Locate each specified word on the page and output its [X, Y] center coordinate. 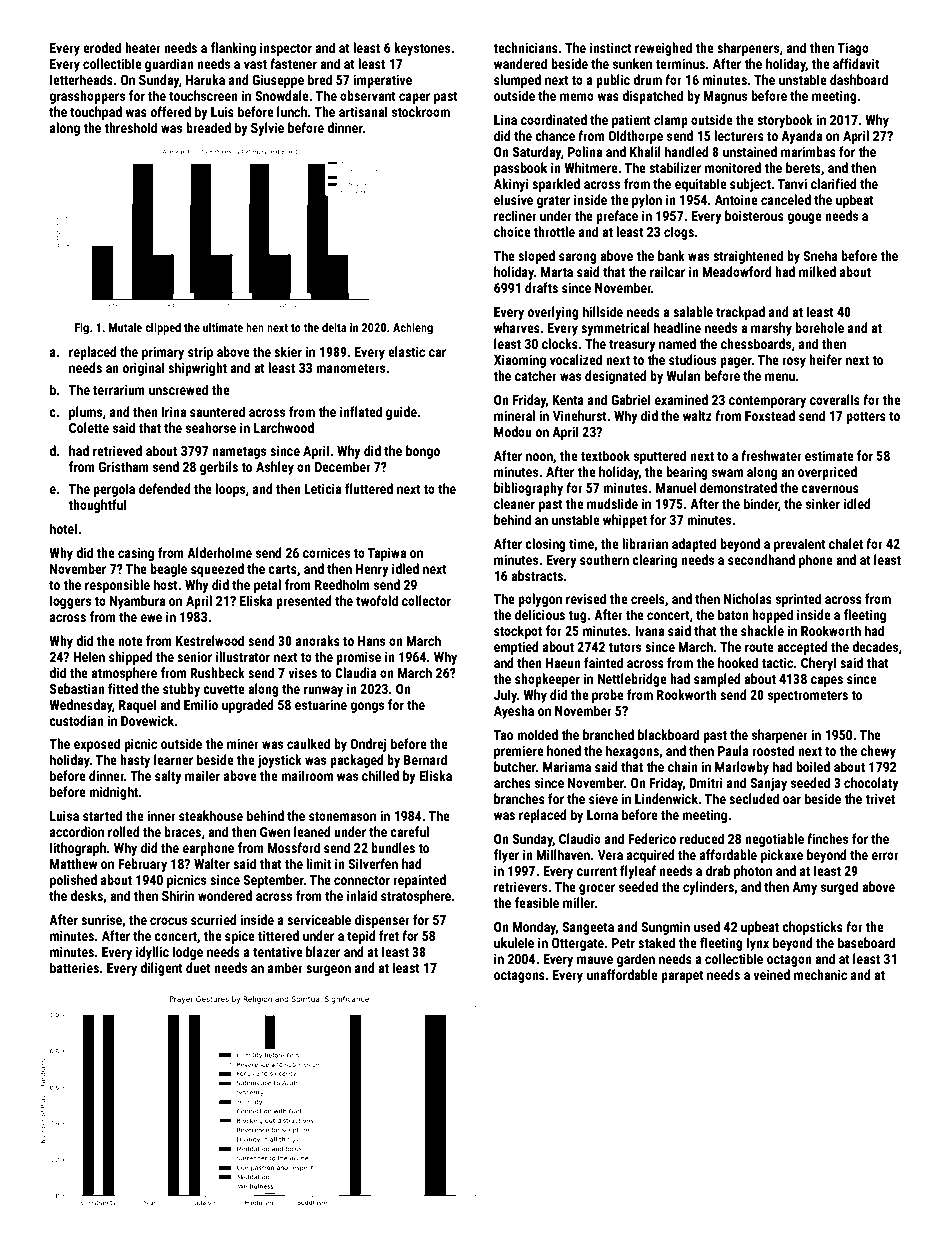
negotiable [774, 840]
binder [761, 503]
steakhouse [211, 815]
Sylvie [267, 129]
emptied [516, 648]
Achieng [413, 328]
